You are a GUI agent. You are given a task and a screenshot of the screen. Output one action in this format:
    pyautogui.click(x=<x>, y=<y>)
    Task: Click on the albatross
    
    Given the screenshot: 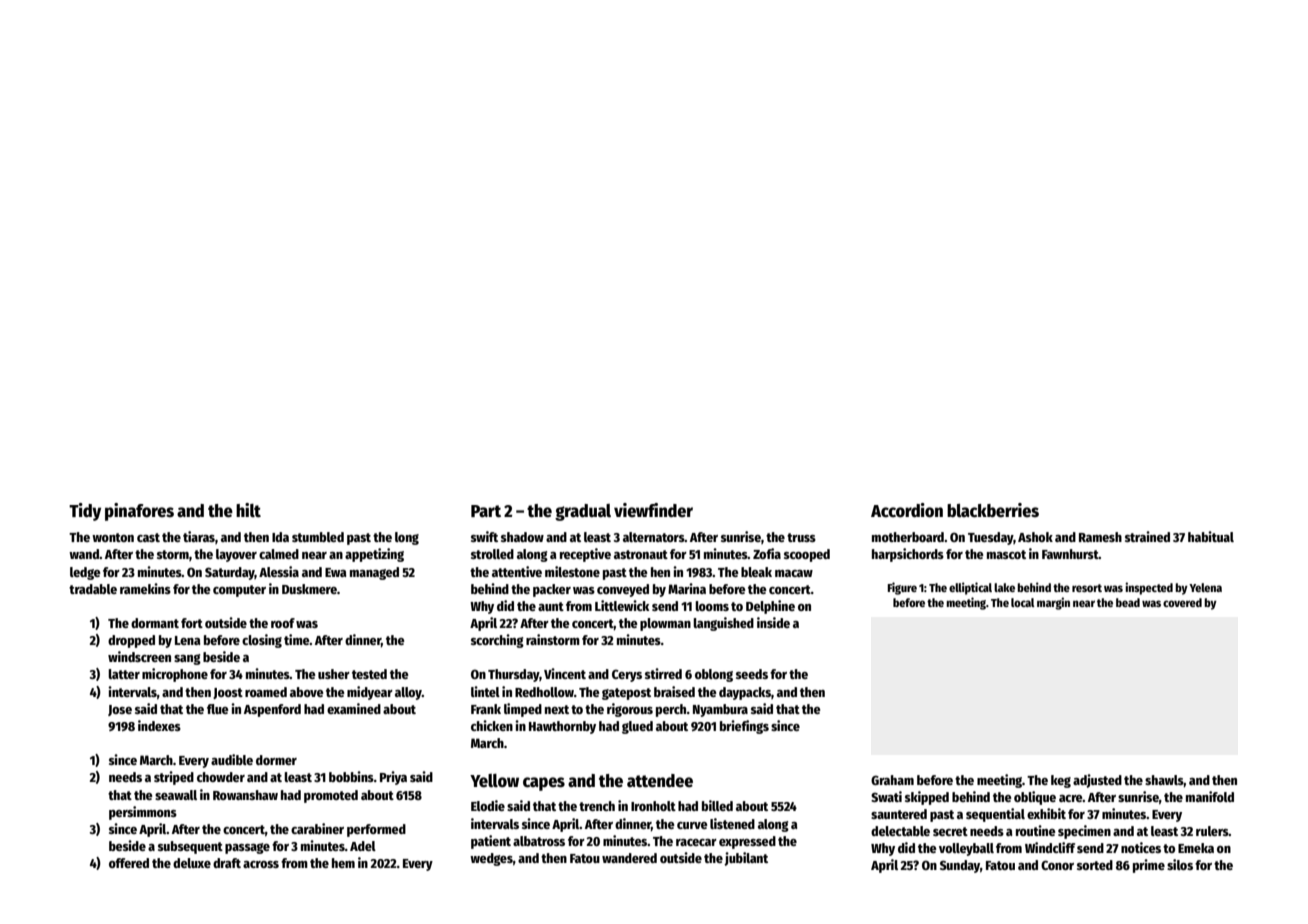 What is the action you would take?
    pyautogui.click(x=539, y=841)
